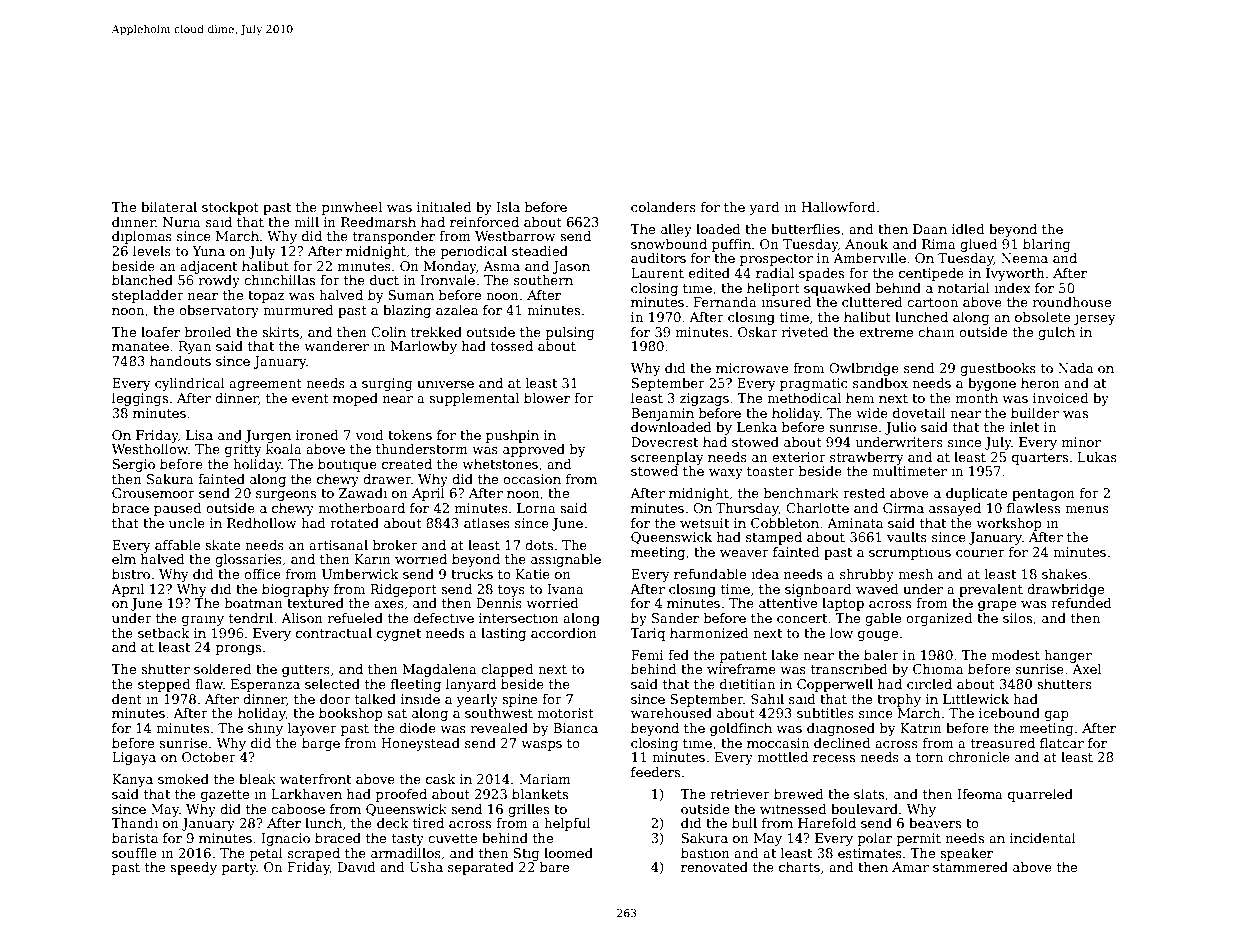 This page has height=952, width=1233. Describe the element at coordinates (406, 853) in the page. I see `armadillos` at that location.
